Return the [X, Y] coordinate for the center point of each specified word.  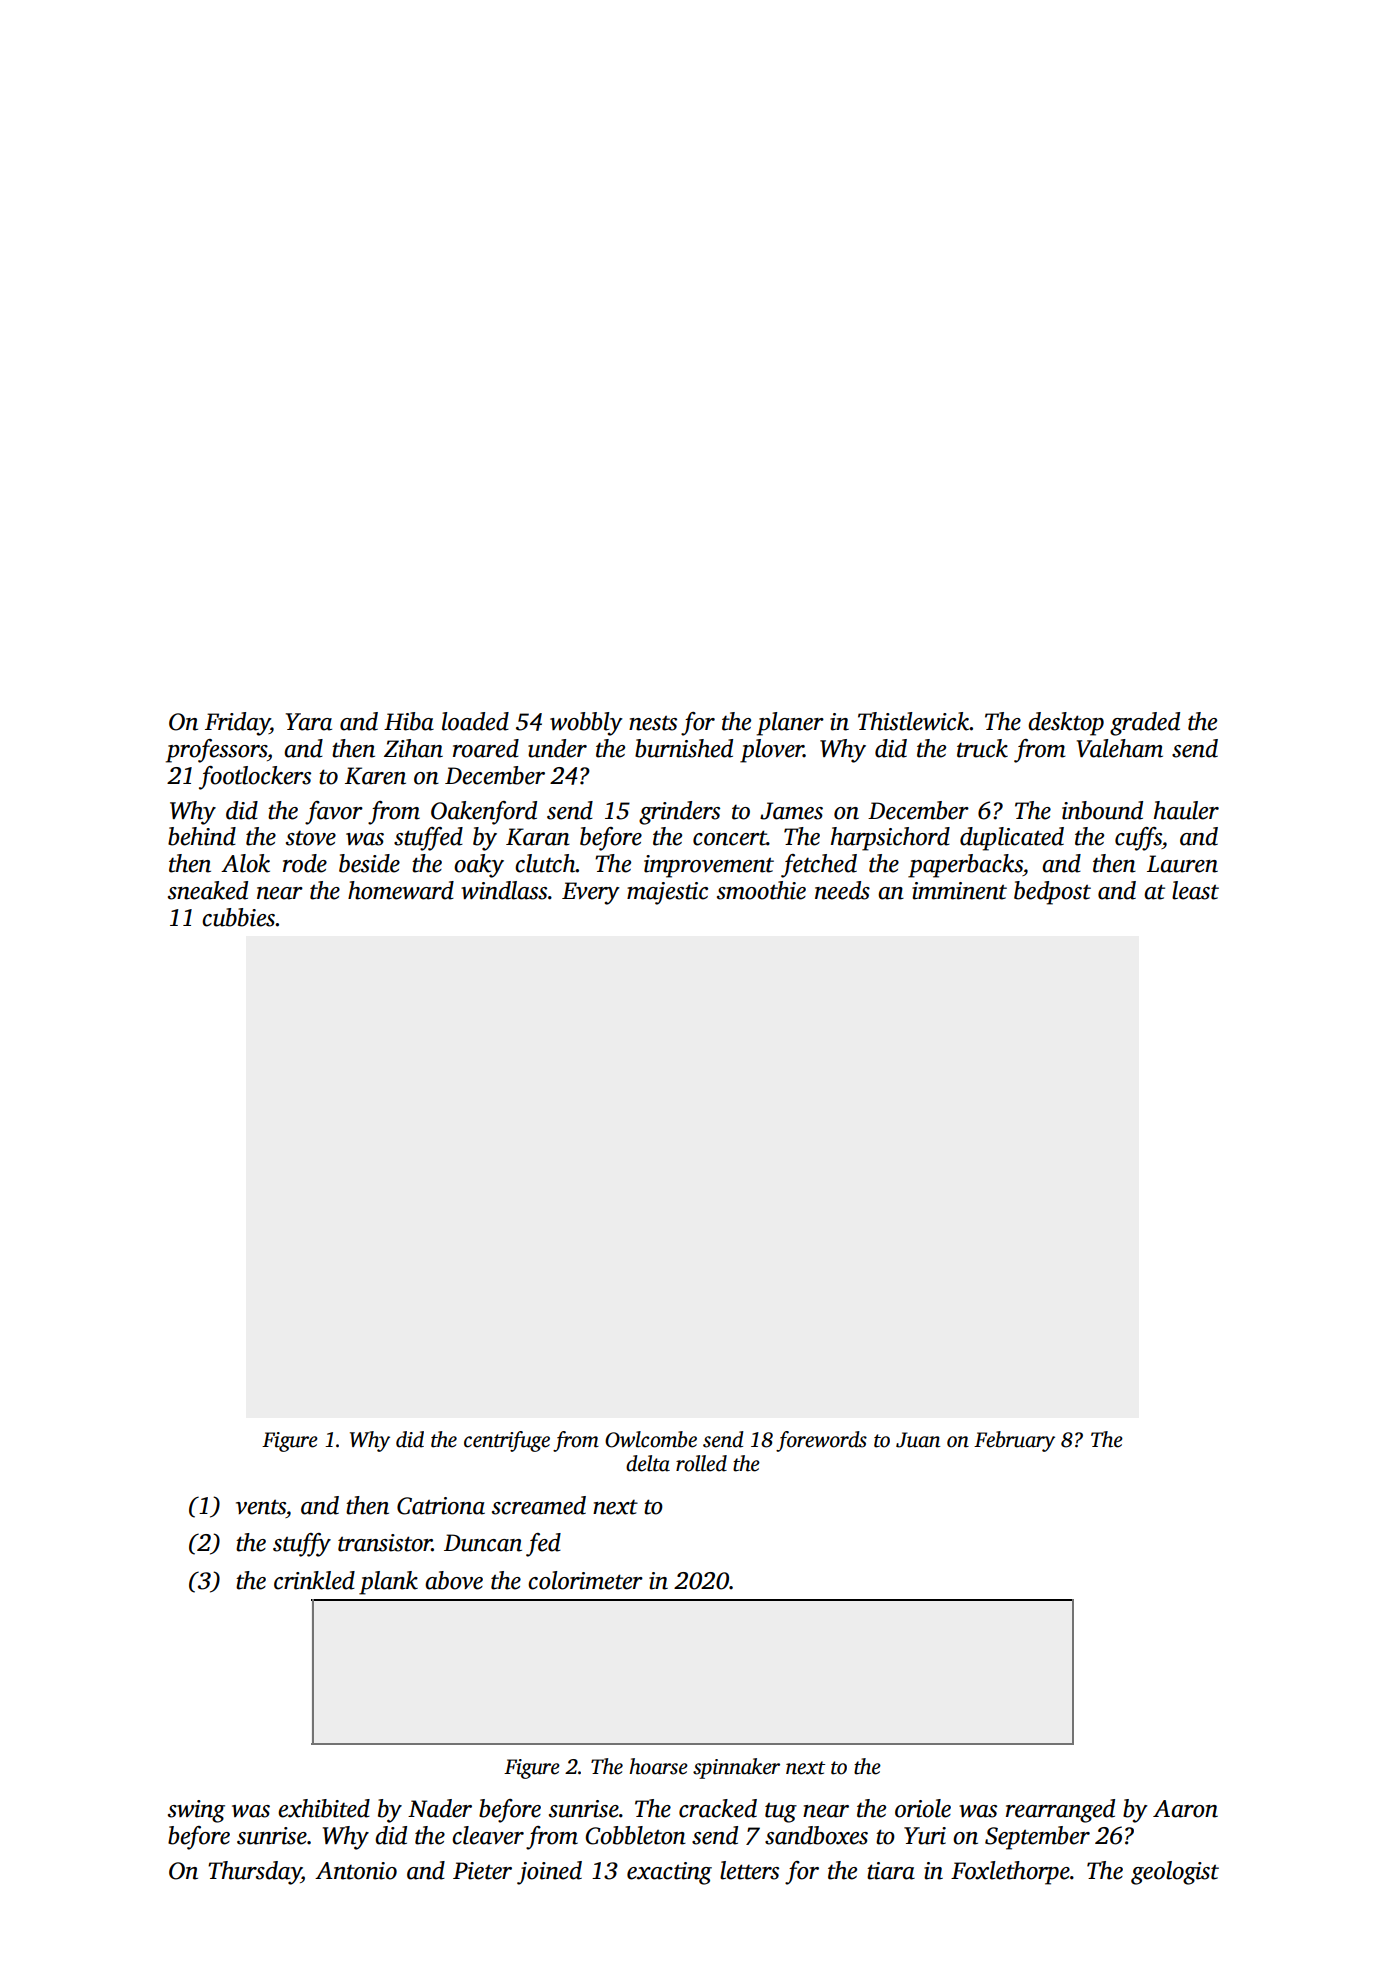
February [1014, 1441]
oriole [923, 1808]
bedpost [1052, 893]
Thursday [254, 1873]
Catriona [441, 1506]
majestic [667, 893]
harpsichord [890, 839]
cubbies [239, 917]
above [454, 1580]
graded [1145, 724]
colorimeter [585, 1580]
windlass [504, 890]
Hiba [409, 721]
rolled [701, 1463]
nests [653, 723]
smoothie [761, 890]
